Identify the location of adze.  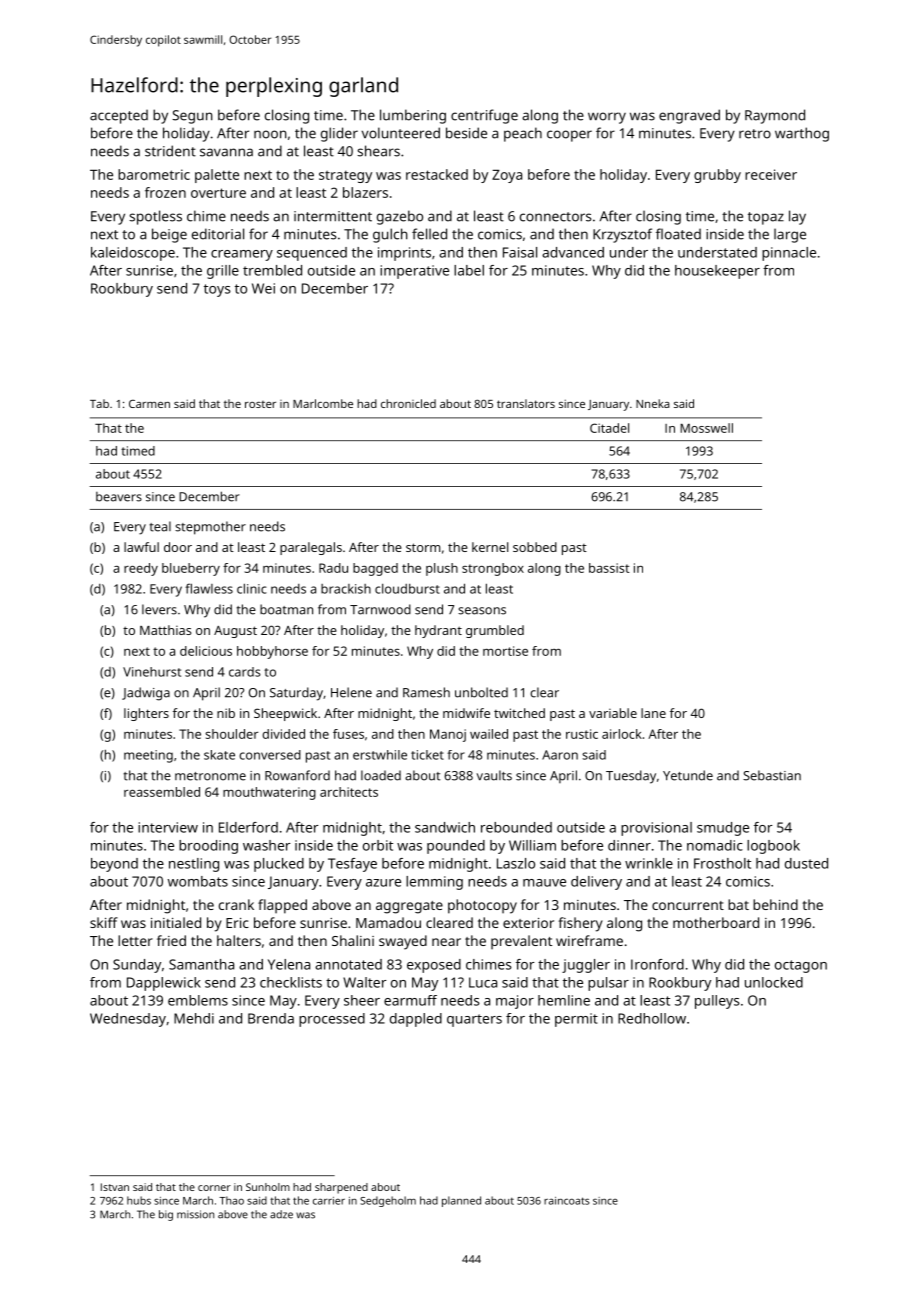
(281, 1214).
